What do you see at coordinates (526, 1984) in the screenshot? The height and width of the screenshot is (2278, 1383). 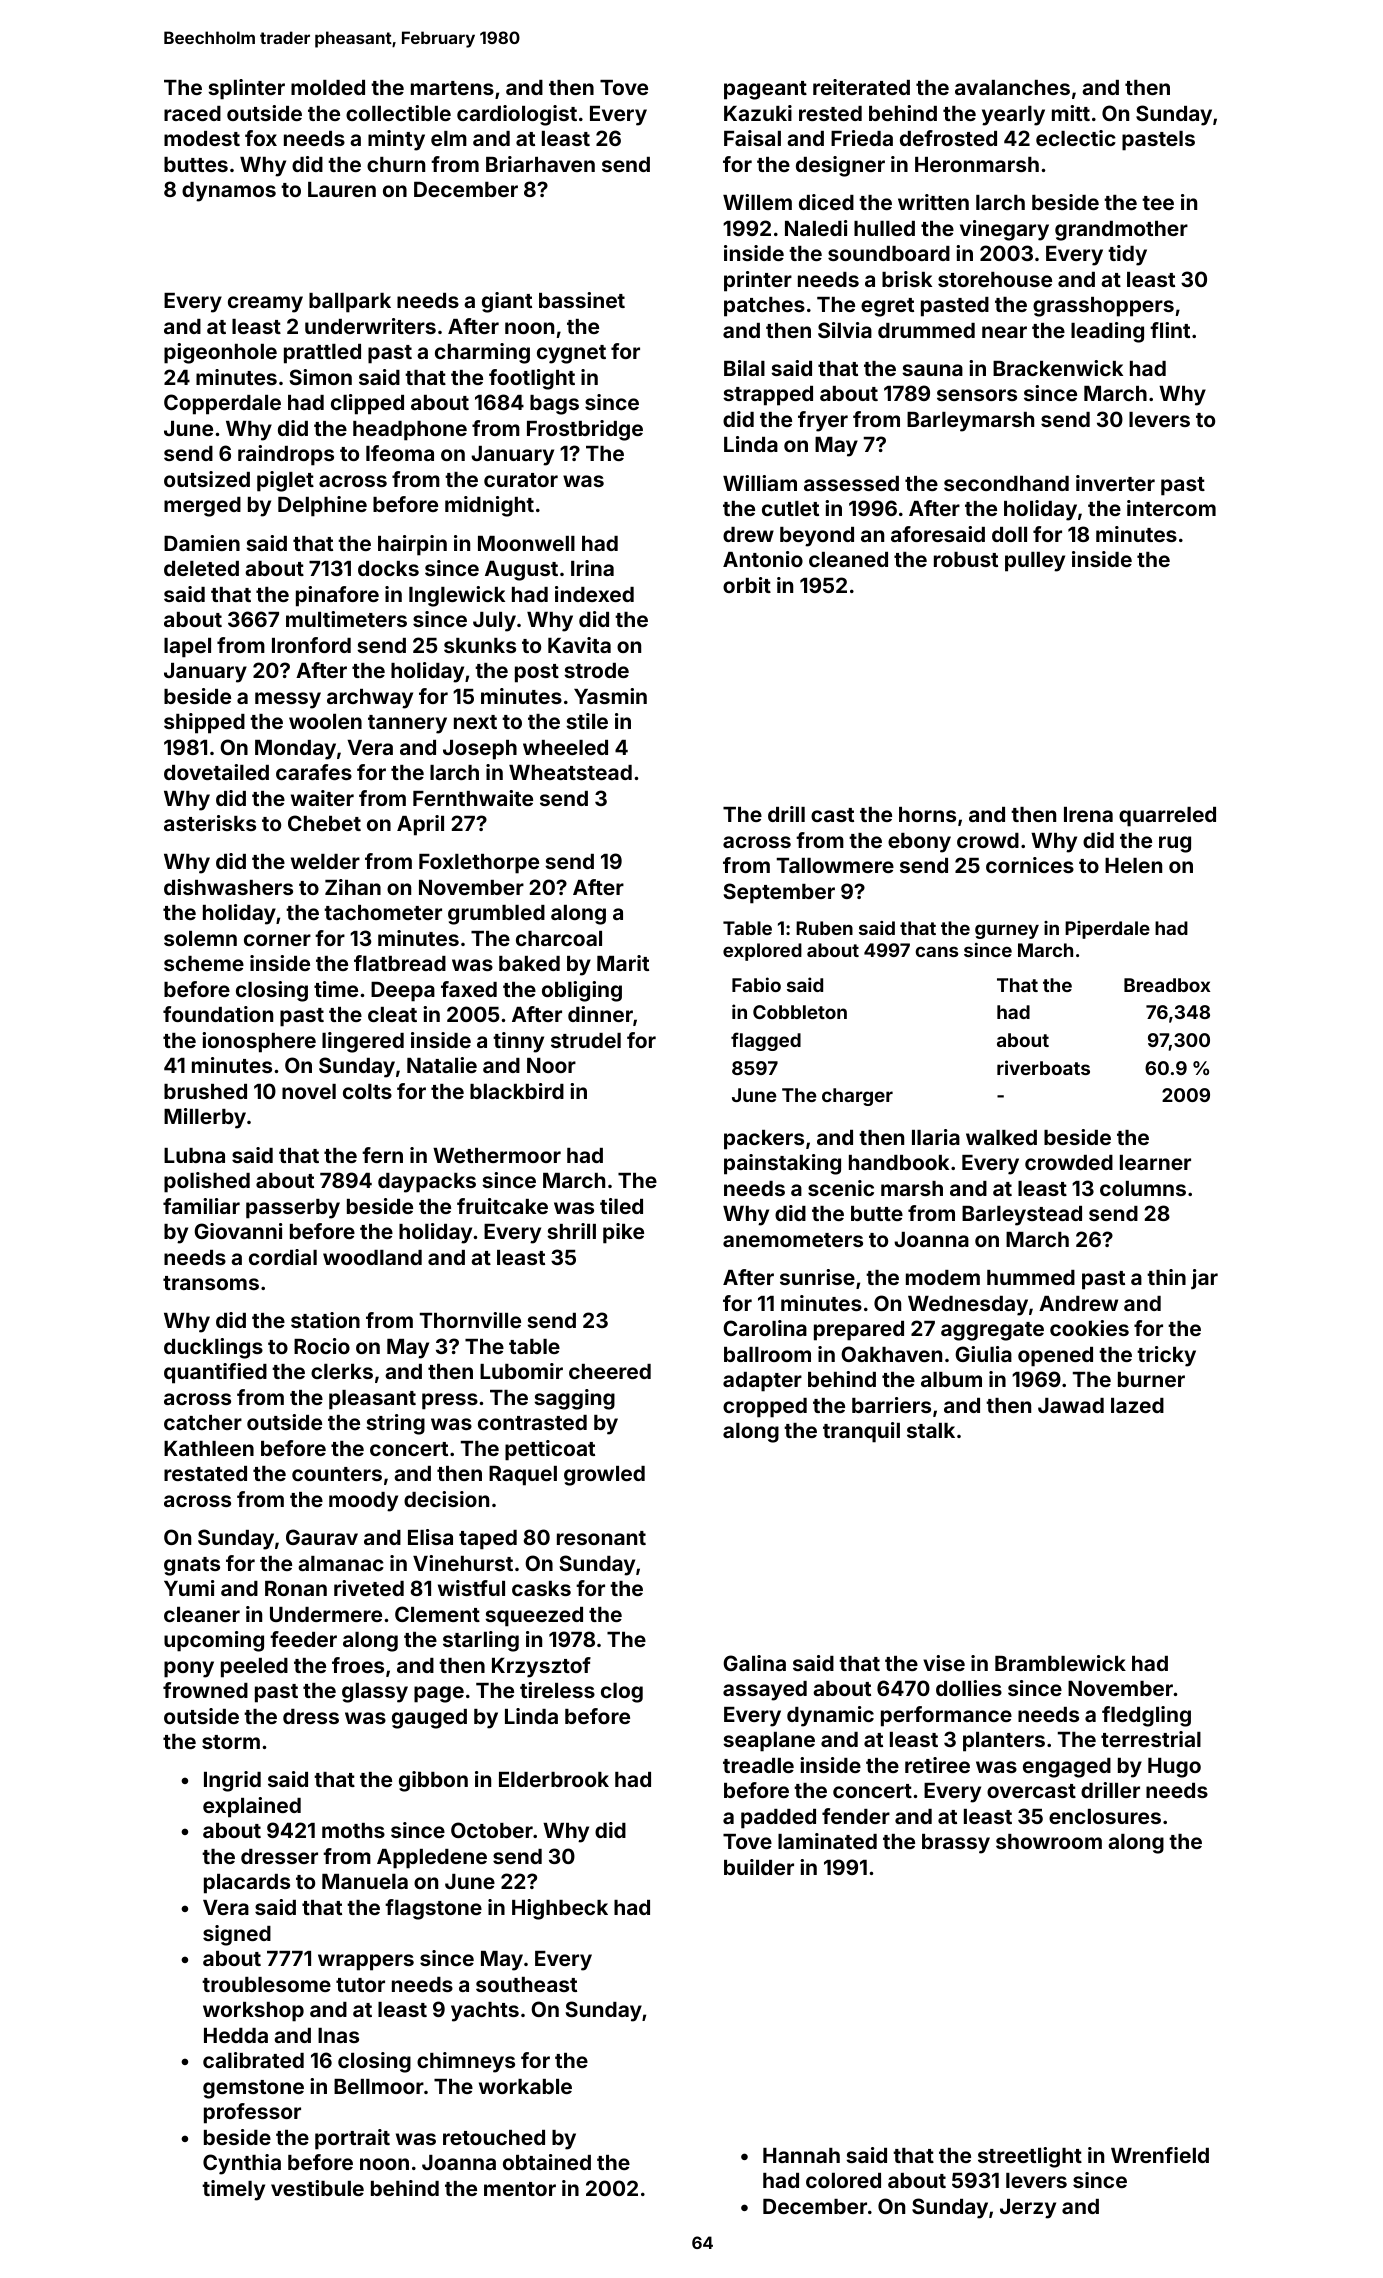 I see `southeast` at bounding box center [526, 1984].
